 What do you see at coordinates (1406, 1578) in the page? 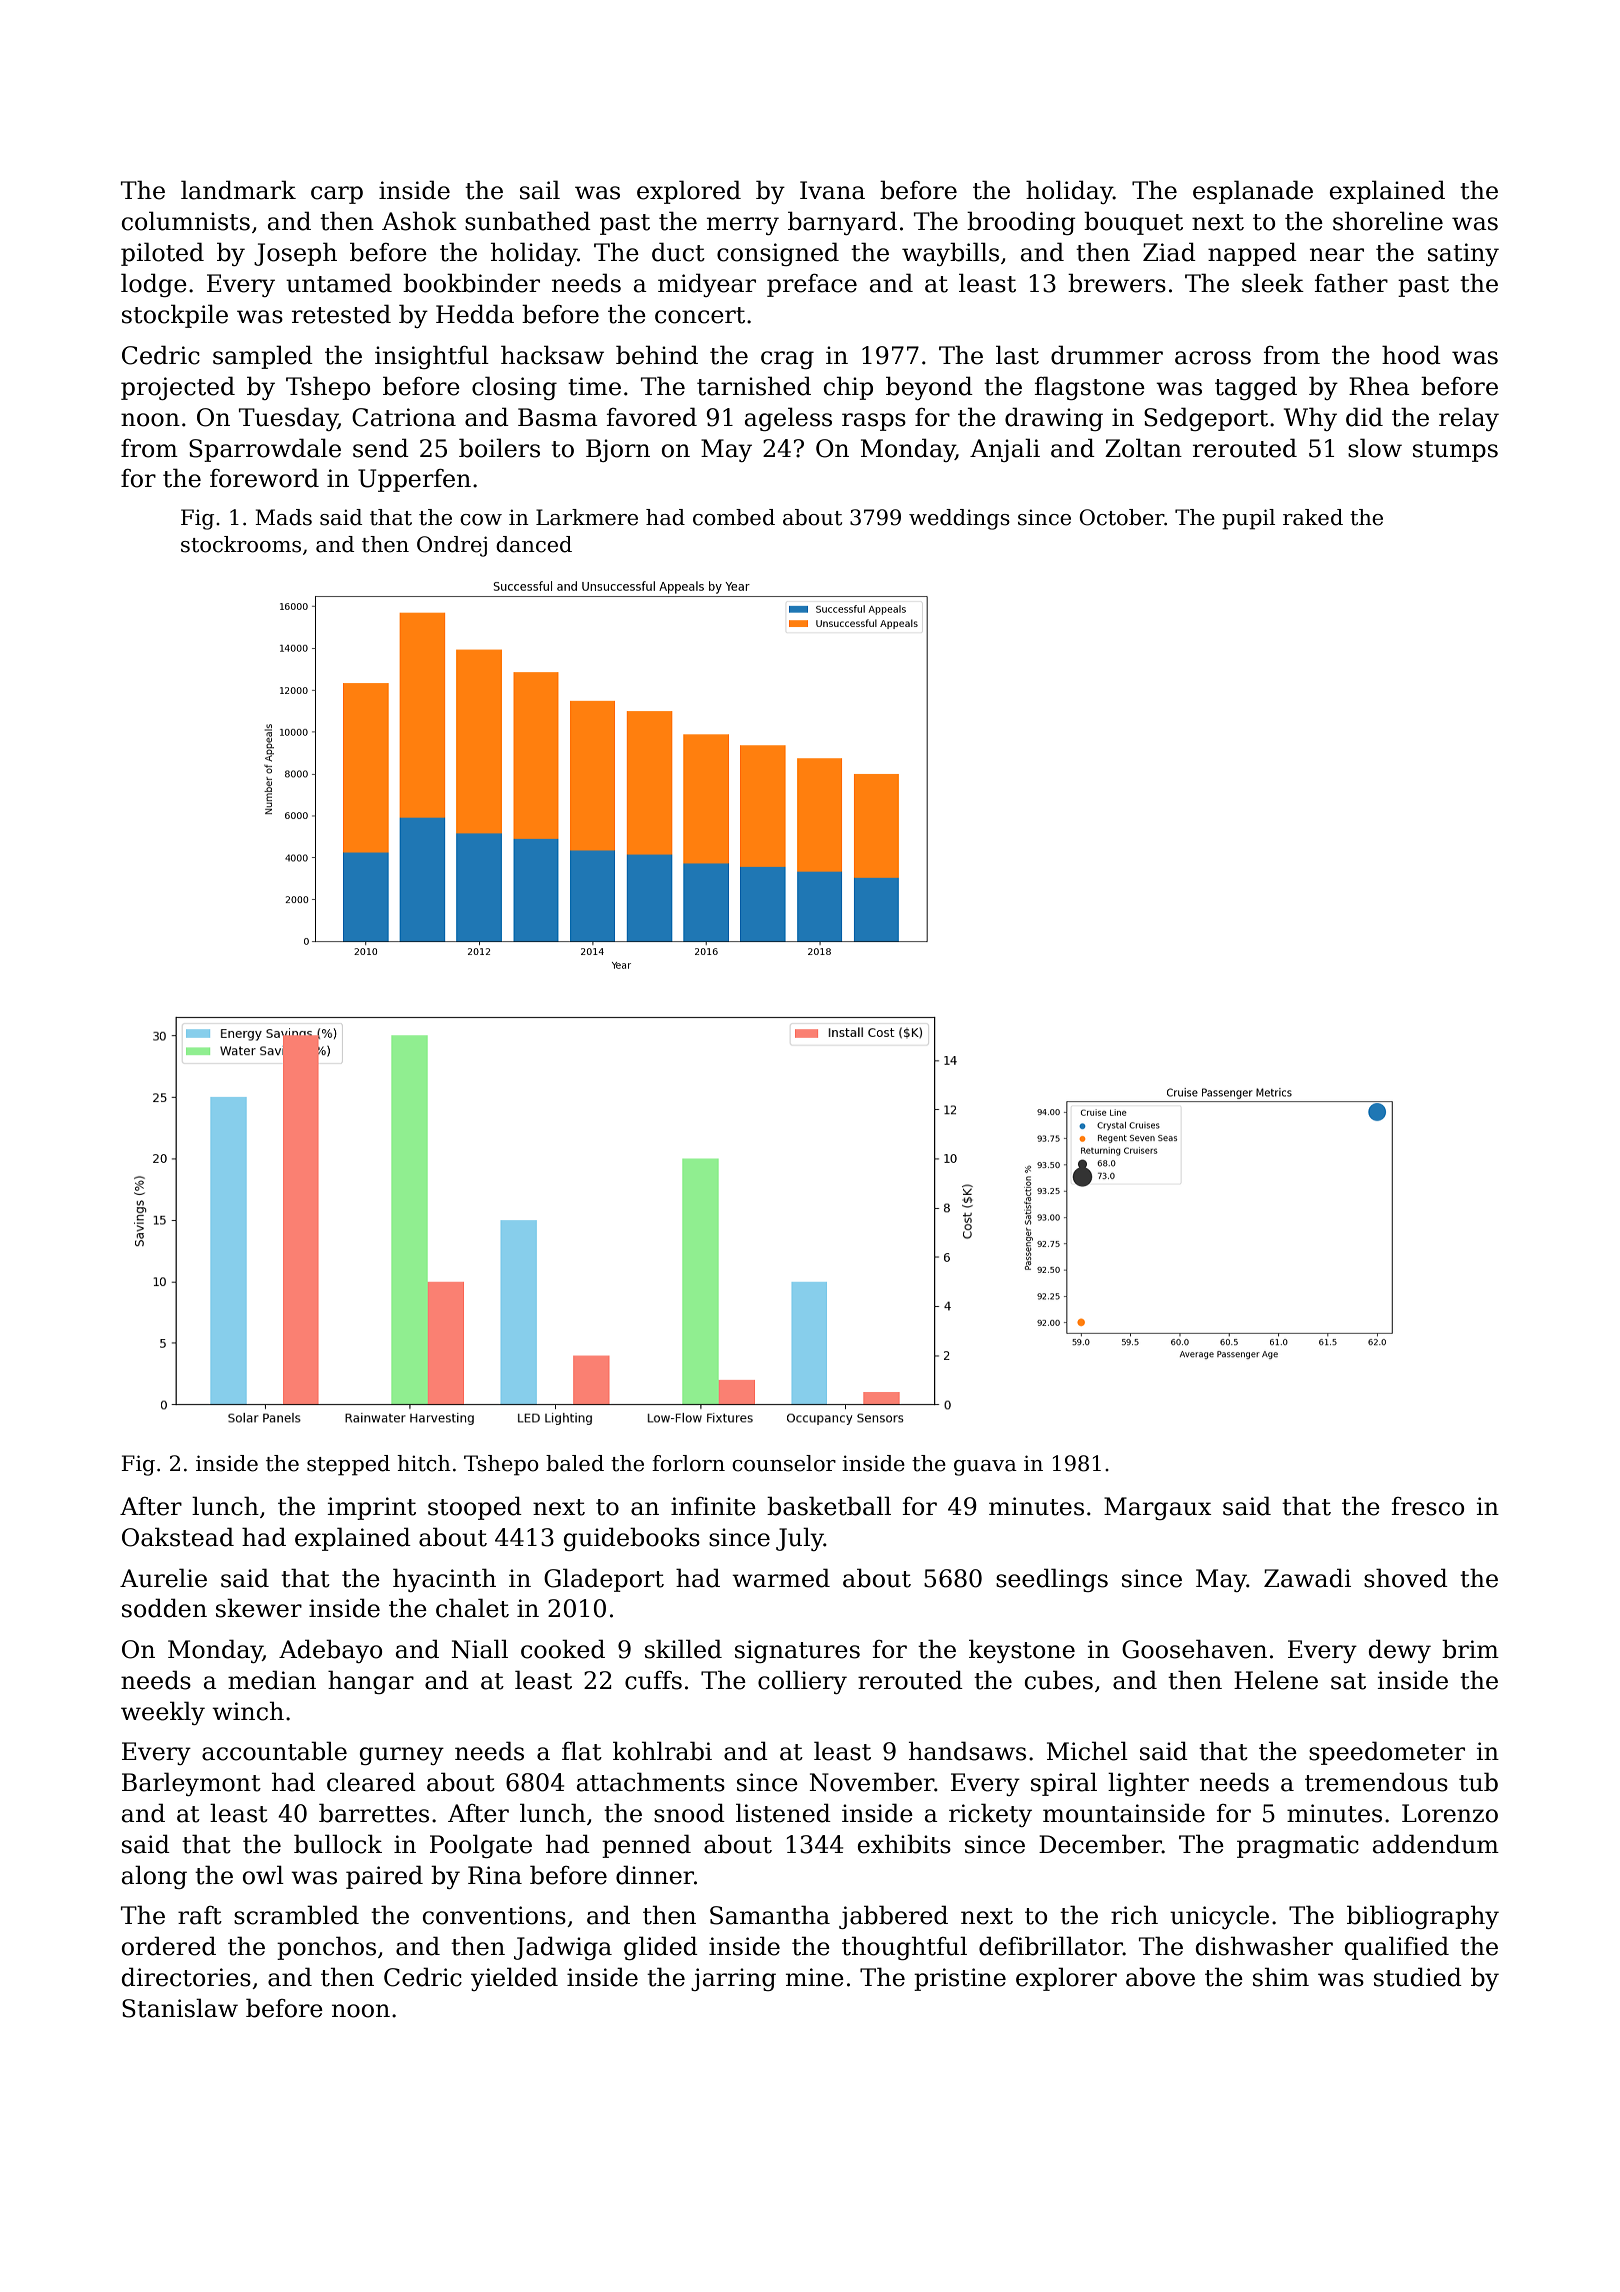
I see `shoved` at bounding box center [1406, 1578].
